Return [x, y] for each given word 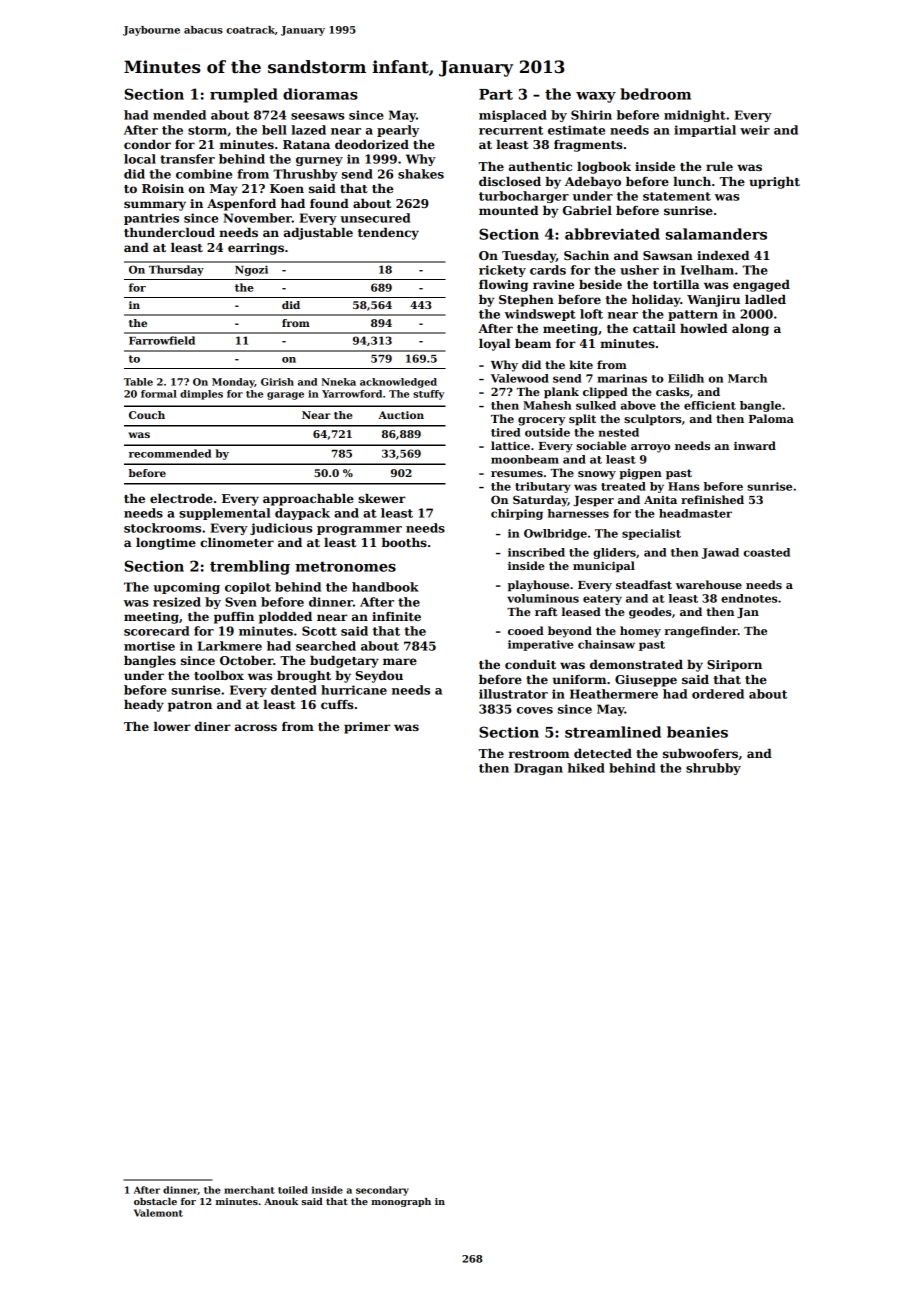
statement [677, 196]
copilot [248, 588]
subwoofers [700, 753]
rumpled [244, 95]
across [256, 727]
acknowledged [398, 383]
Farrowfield [162, 340]
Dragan [538, 769]
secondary [382, 1191]
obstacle [155, 1201]
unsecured [375, 218]
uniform [579, 679]
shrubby [713, 769]
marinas [622, 378]
